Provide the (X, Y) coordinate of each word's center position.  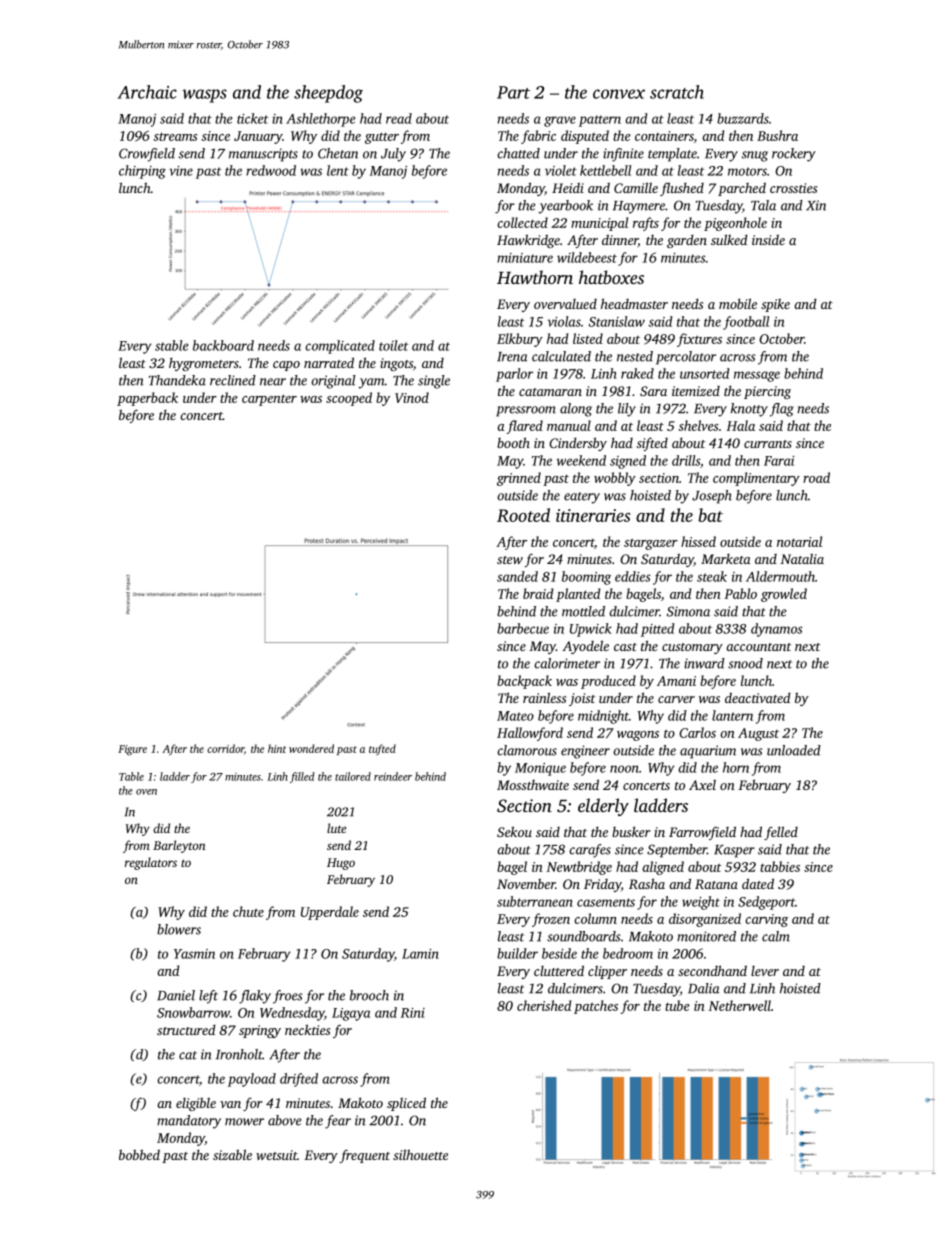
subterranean (535, 901)
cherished (544, 1005)
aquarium (708, 752)
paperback (147, 399)
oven (146, 792)
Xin (816, 205)
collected (522, 222)
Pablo (740, 593)
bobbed (139, 1154)
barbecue (523, 628)
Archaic (147, 92)
